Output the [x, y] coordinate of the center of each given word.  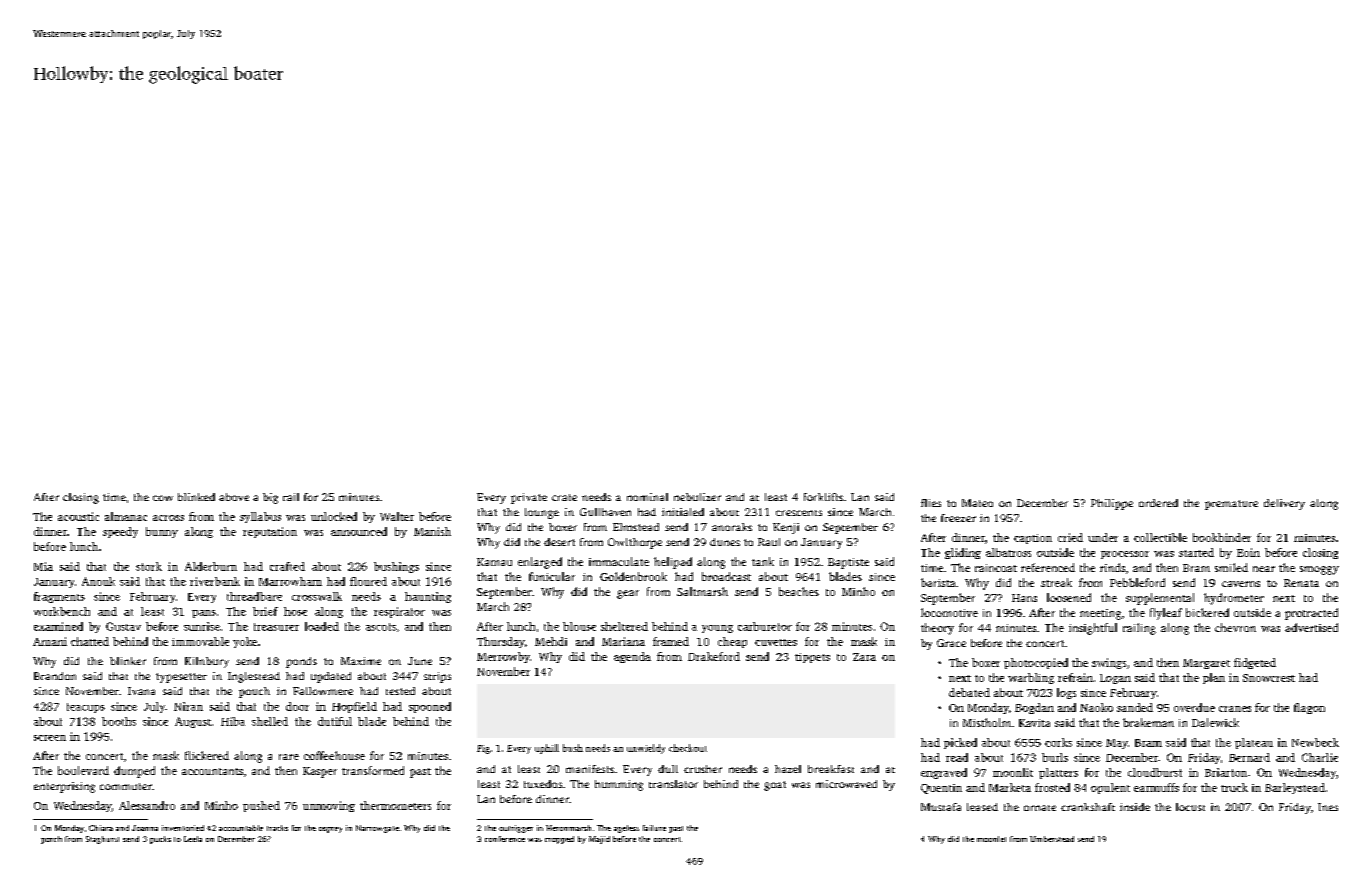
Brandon [55, 676]
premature [1231, 505]
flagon [1309, 708]
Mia [43, 566]
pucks [160, 840]
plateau [1254, 743]
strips [437, 677]
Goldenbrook [633, 576]
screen [50, 738]
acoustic [78, 516]
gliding [963, 553]
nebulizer [697, 497]
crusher [703, 769]
